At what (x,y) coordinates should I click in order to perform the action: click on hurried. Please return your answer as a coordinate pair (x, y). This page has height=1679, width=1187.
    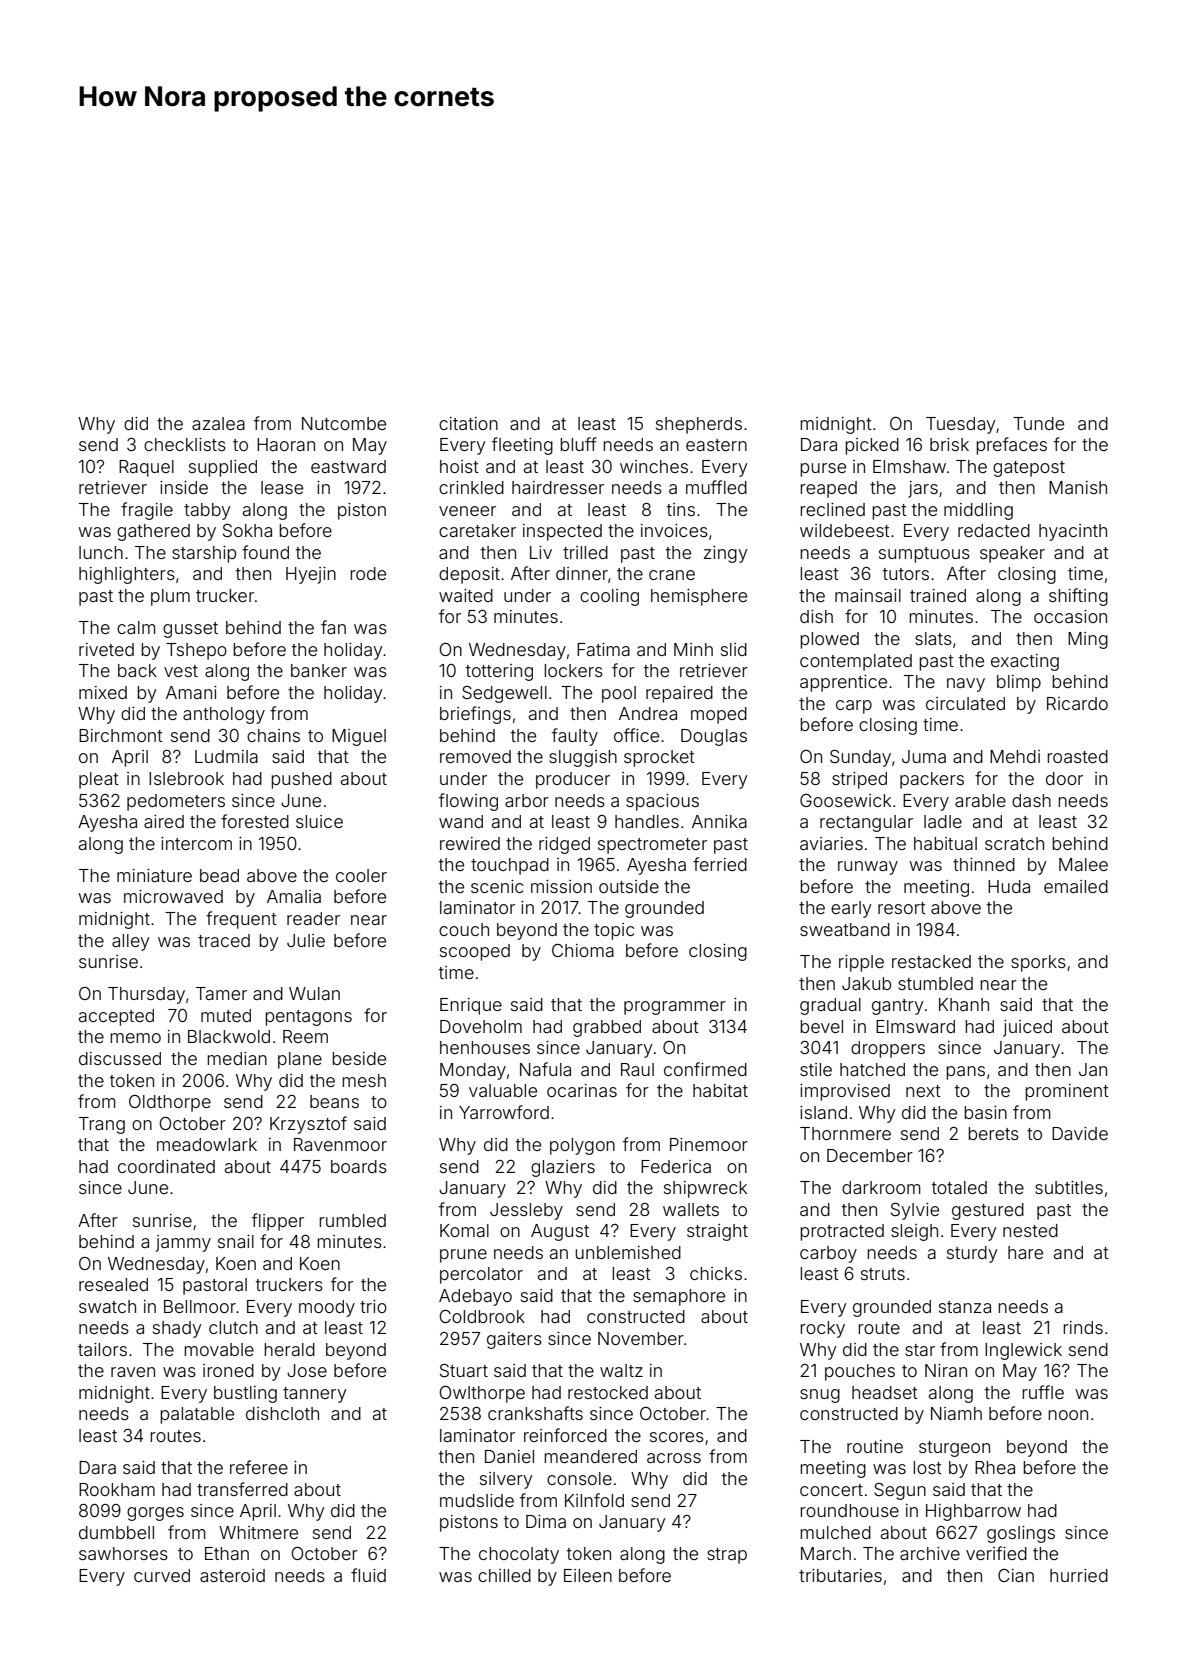
    Looking at the image, I should click on (1079, 1575).
